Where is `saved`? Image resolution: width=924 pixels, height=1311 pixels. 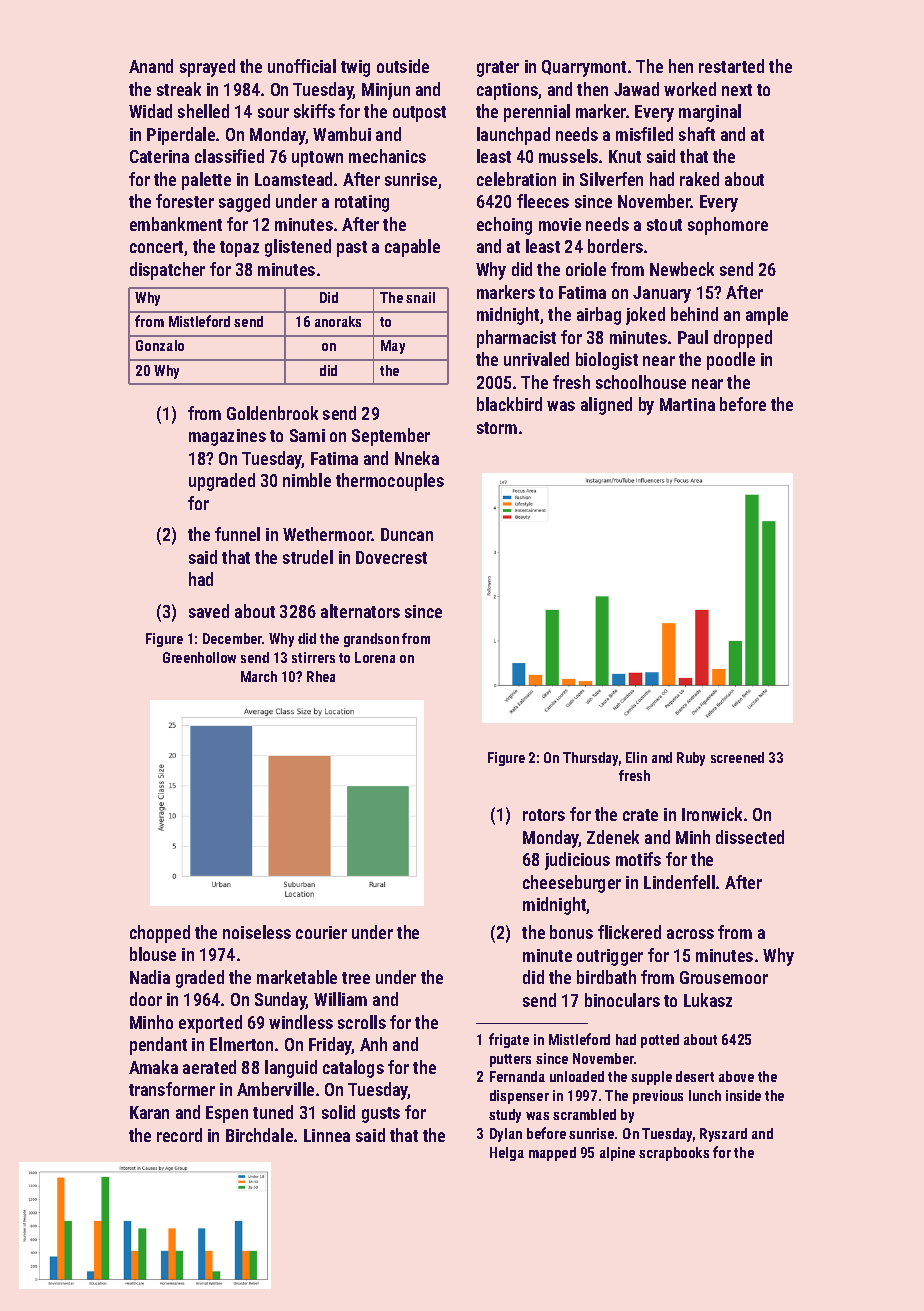
saved is located at coordinates (209, 611).
